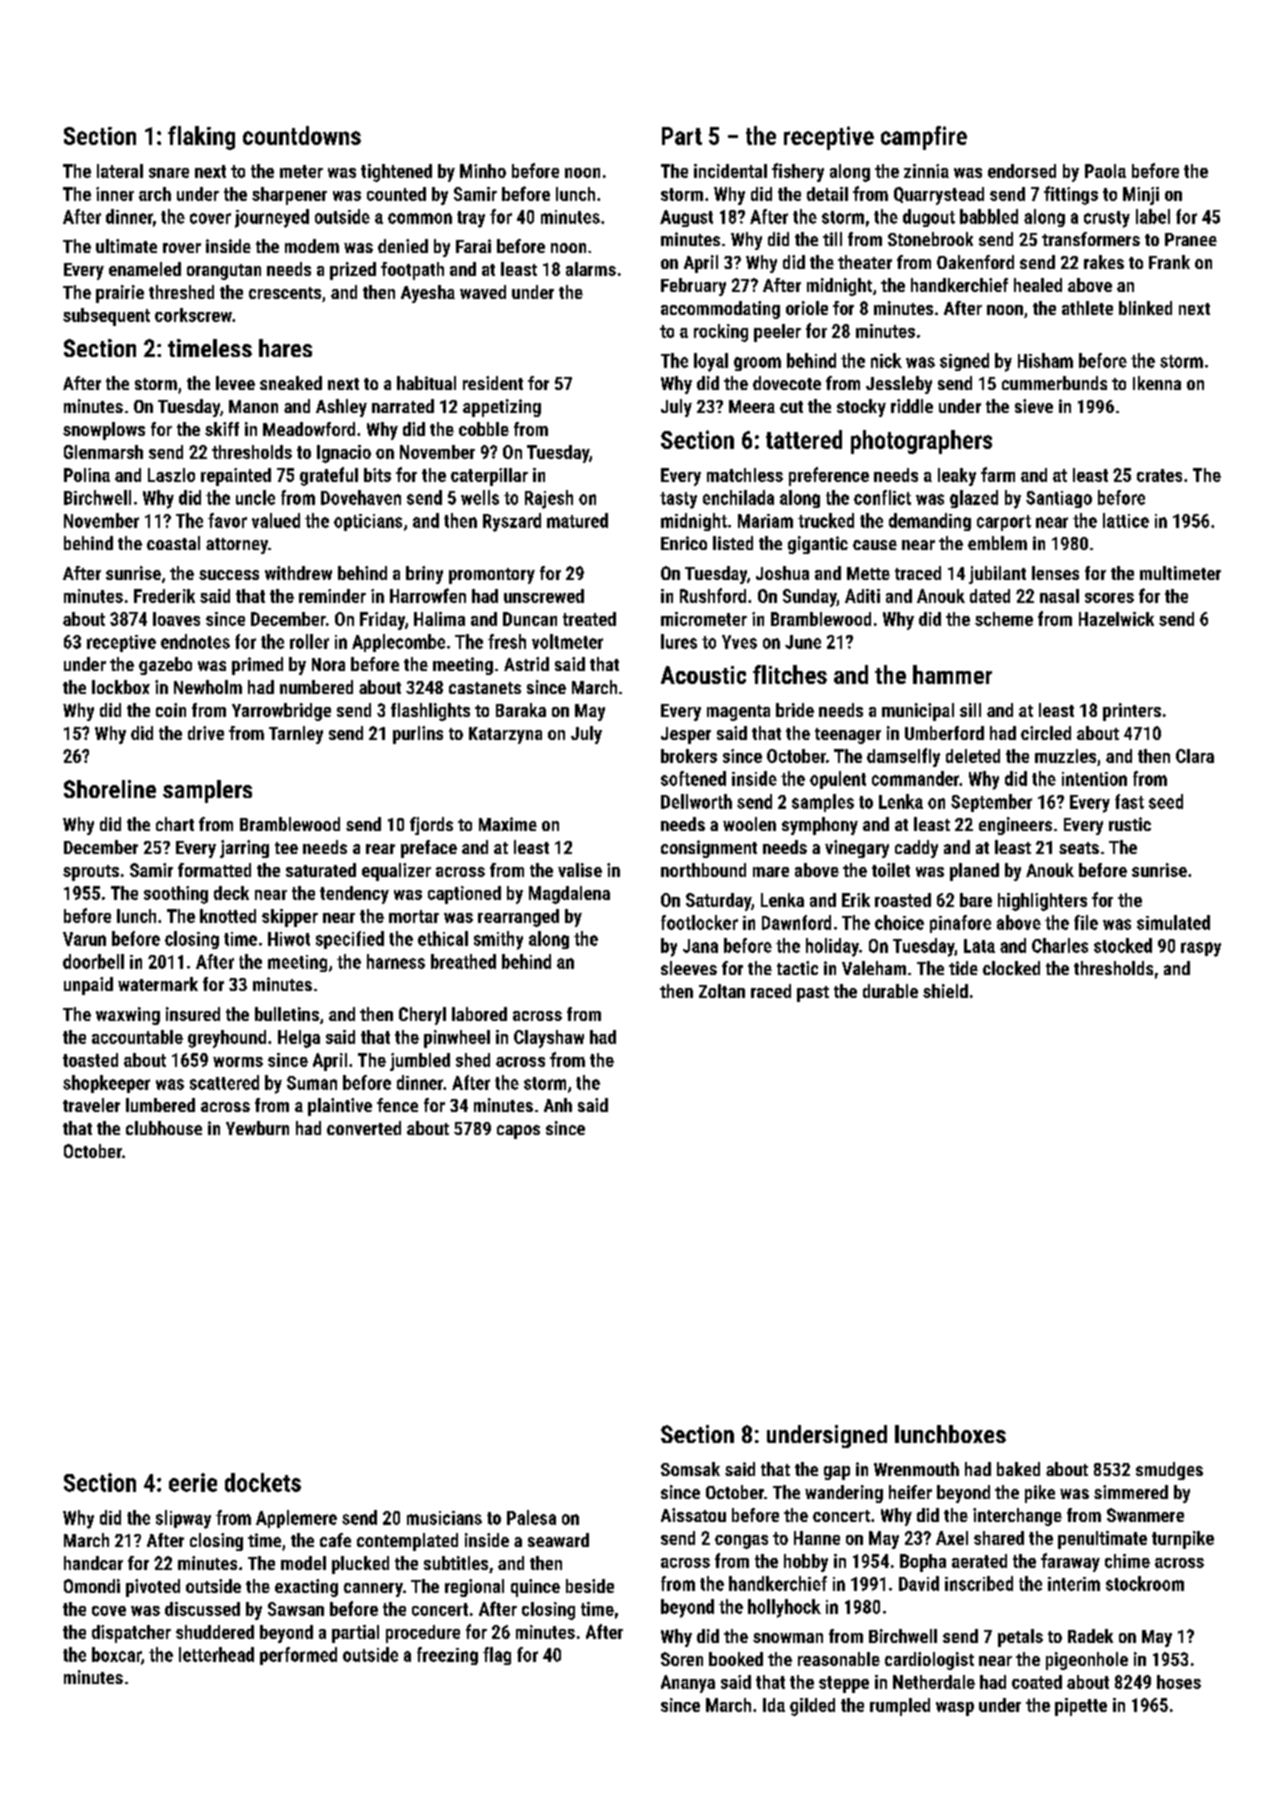  Describe the element at coordinates (1004, 619) in the document. I see `scheme` at that location.
